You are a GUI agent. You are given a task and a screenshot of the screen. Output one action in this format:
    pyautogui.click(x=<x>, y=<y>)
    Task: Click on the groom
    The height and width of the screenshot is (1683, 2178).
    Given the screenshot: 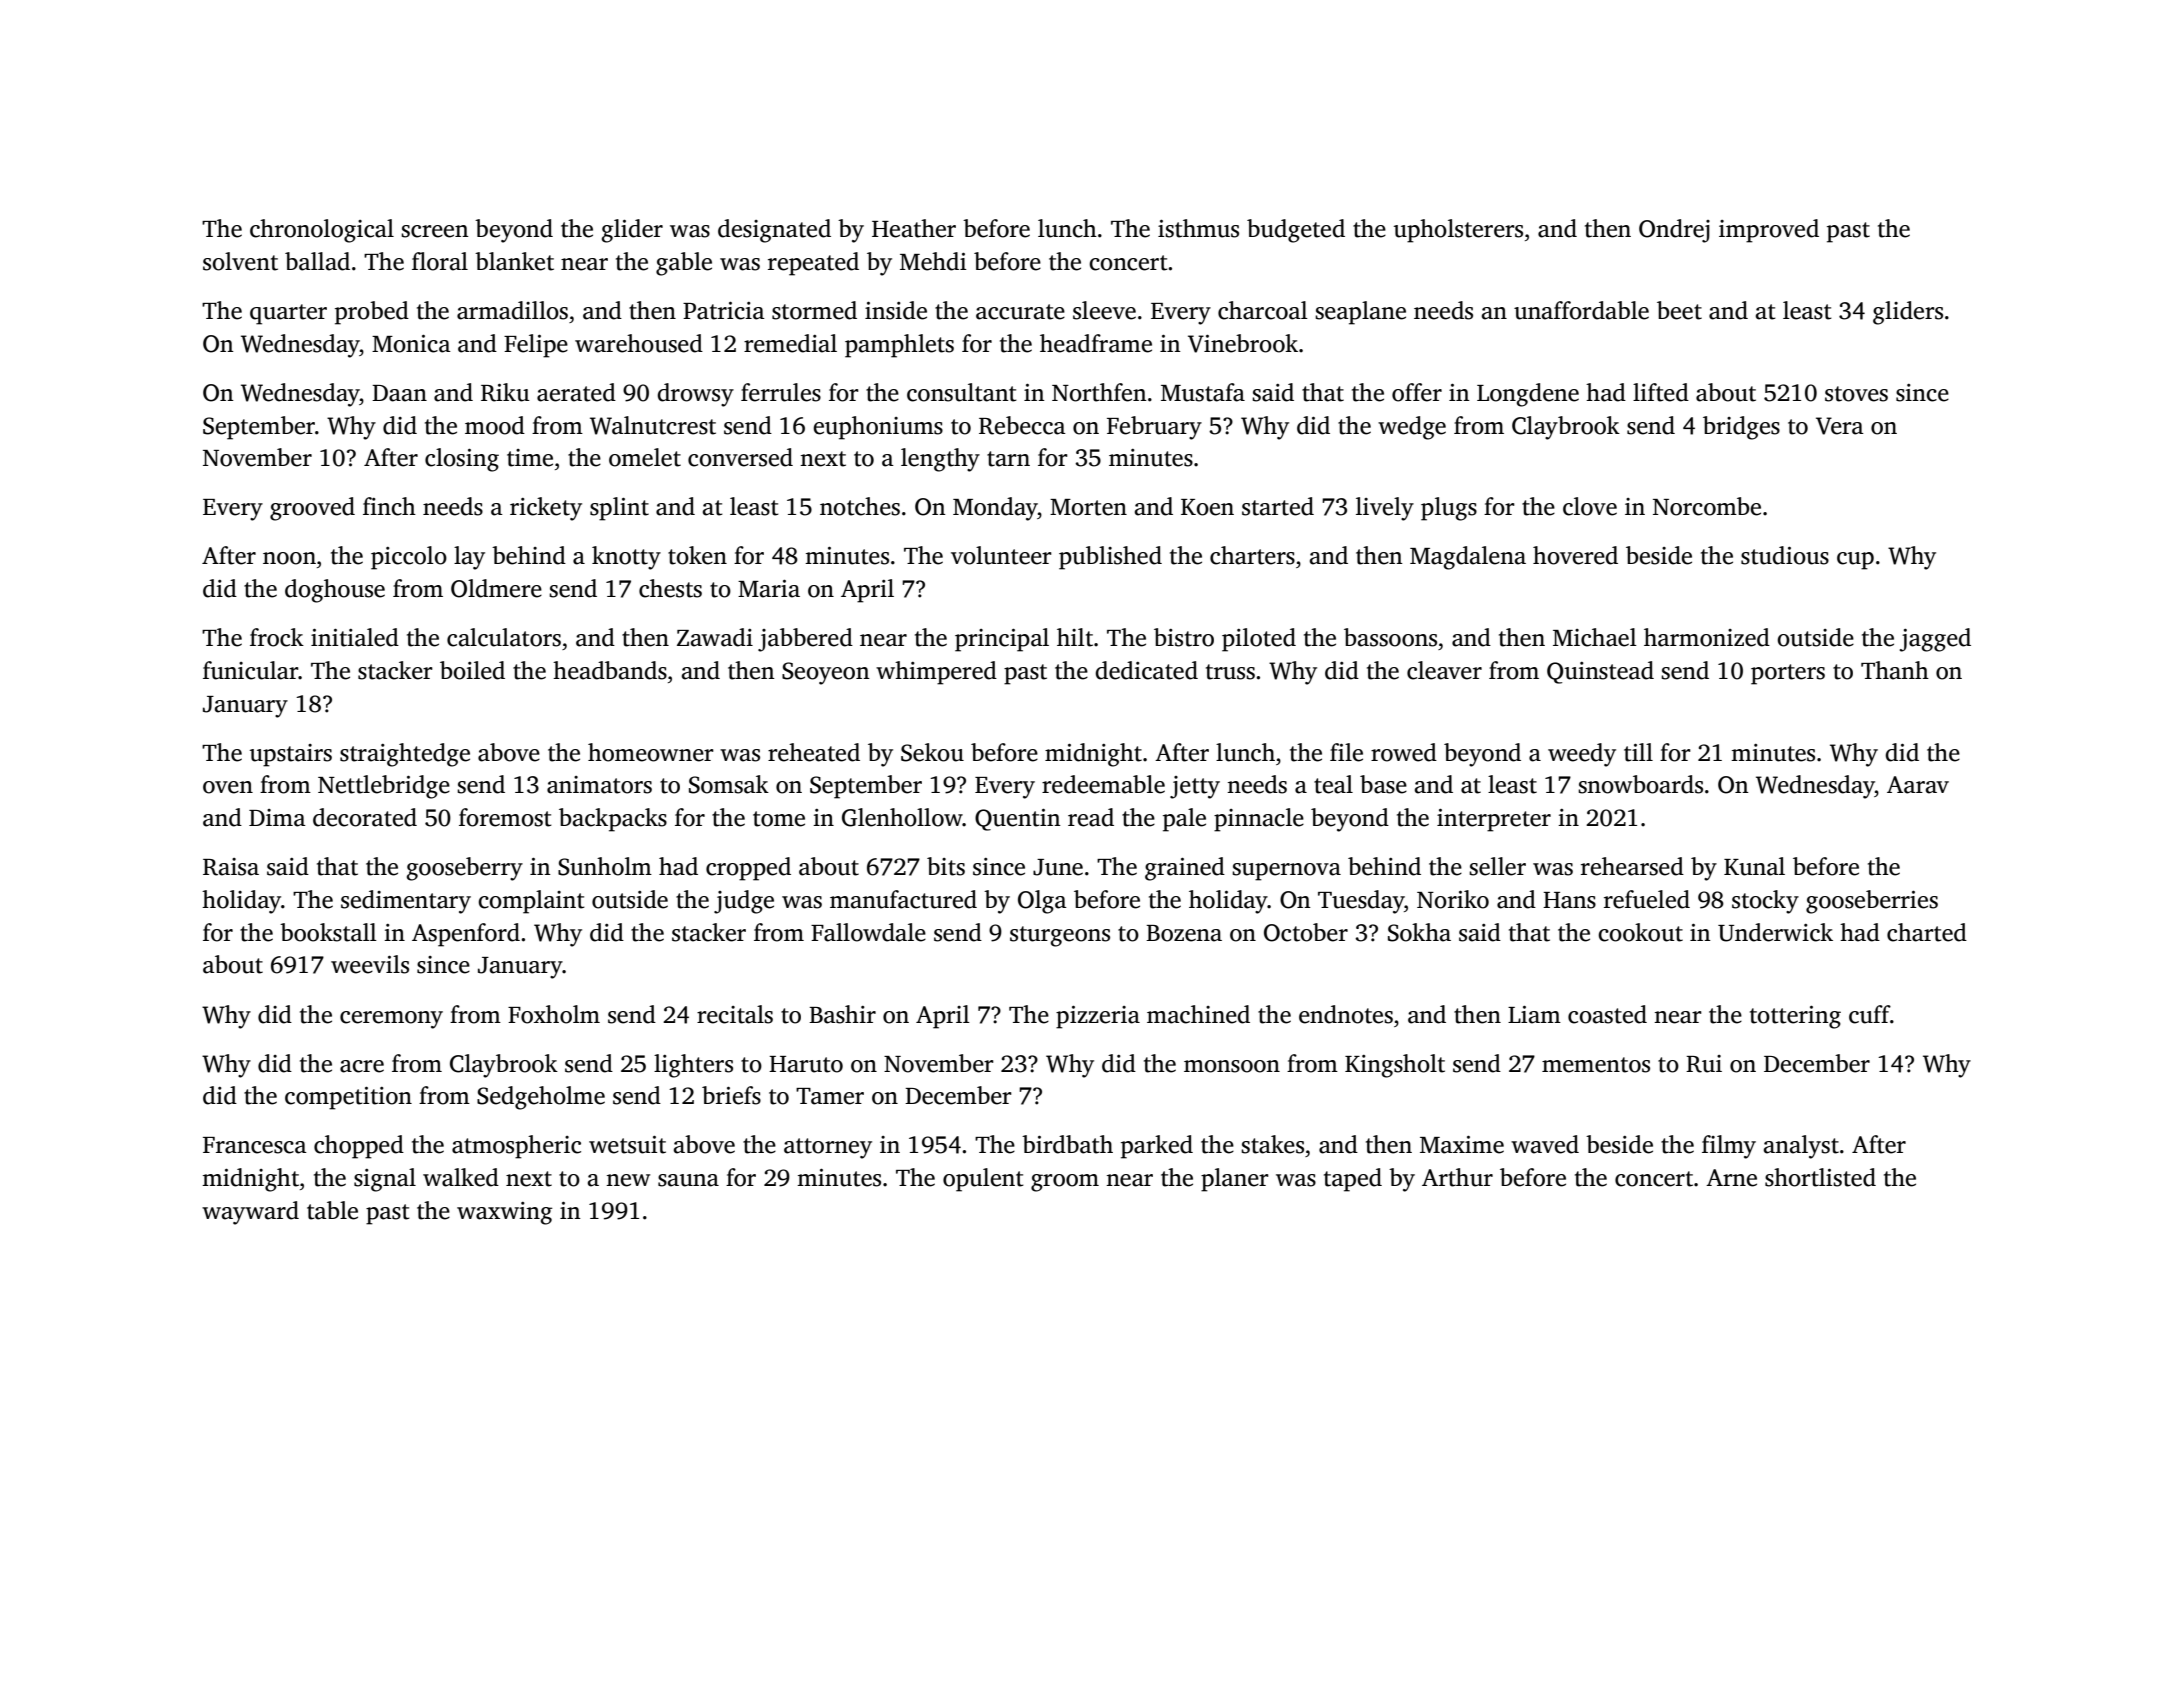 What is the action you would take?
    pyautogui.click(x=1065, y=1183)
